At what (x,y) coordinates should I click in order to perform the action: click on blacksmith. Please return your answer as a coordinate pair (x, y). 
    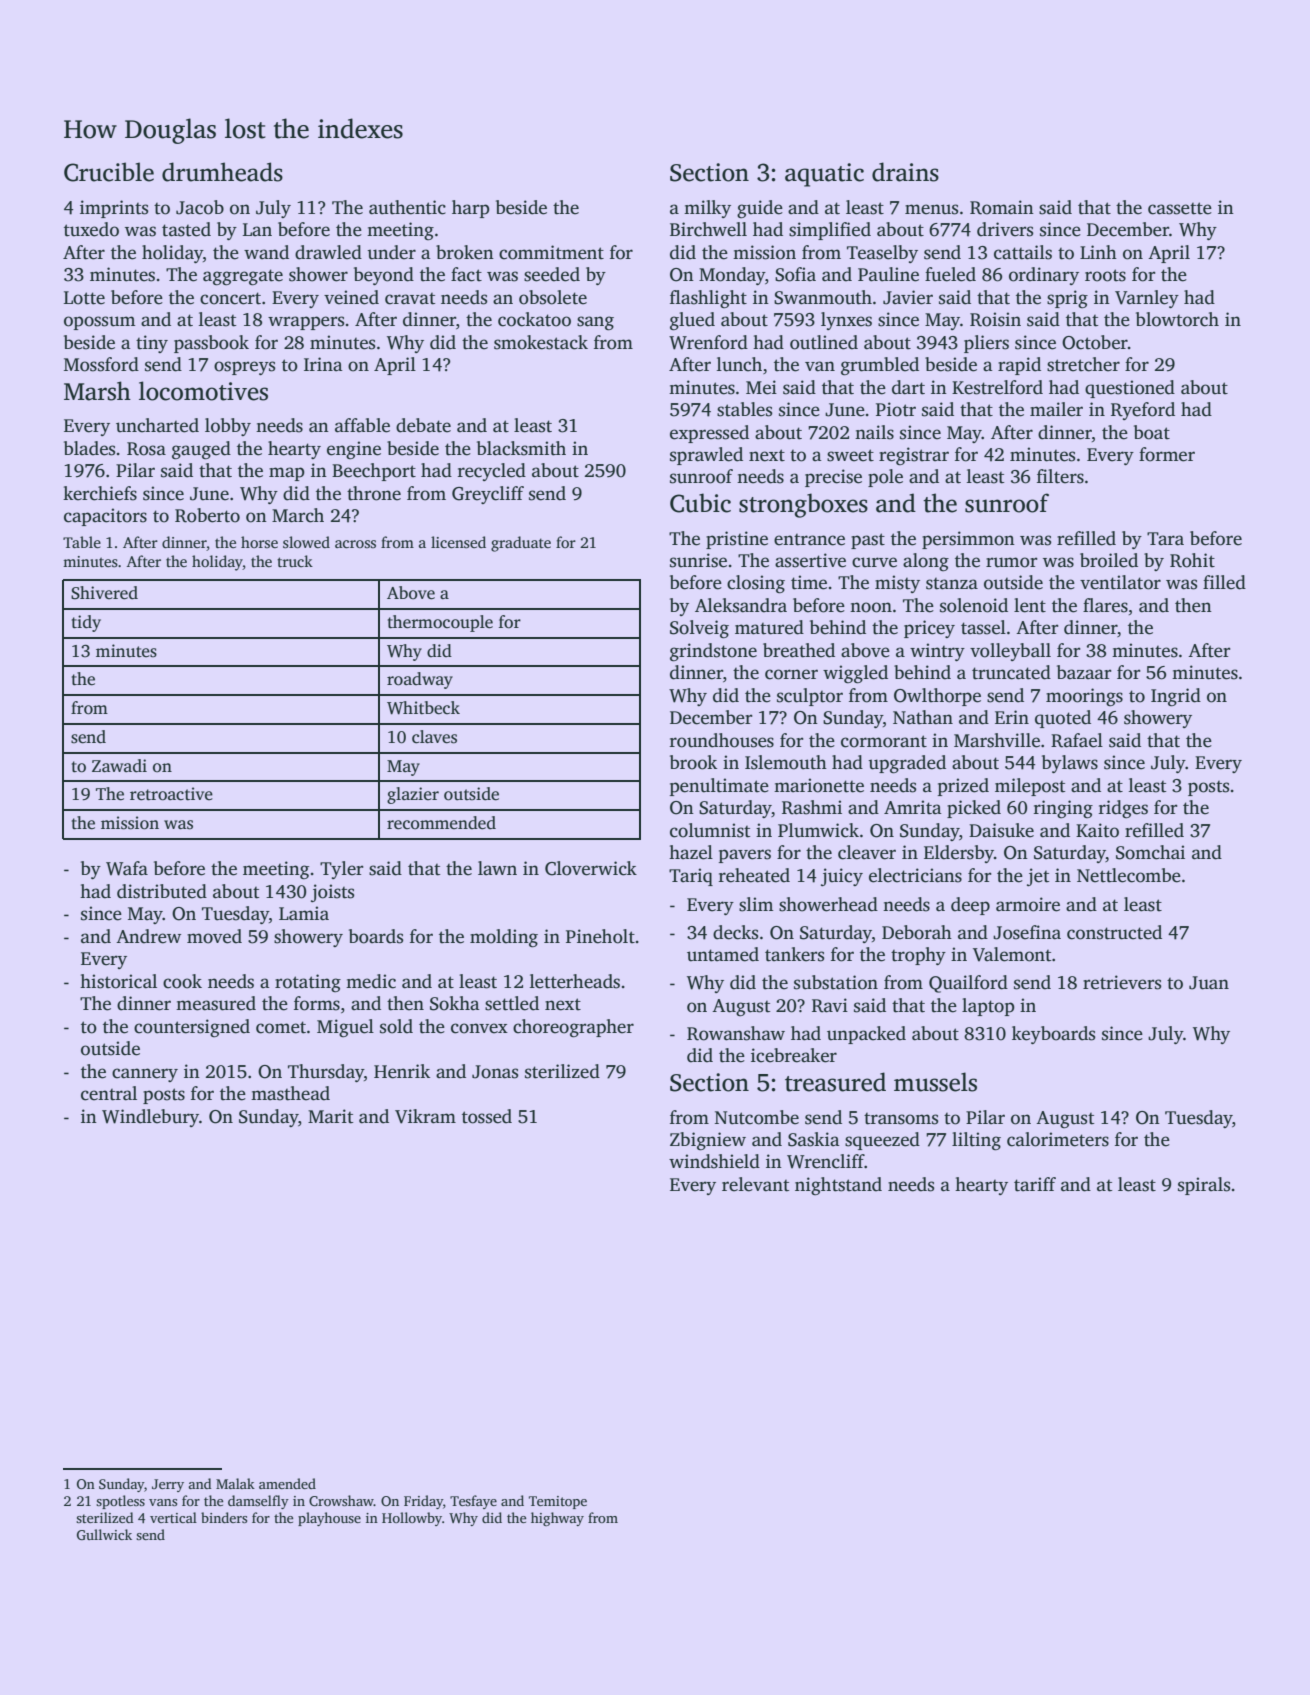
    Looking at the image, I should click on (521, 448).
